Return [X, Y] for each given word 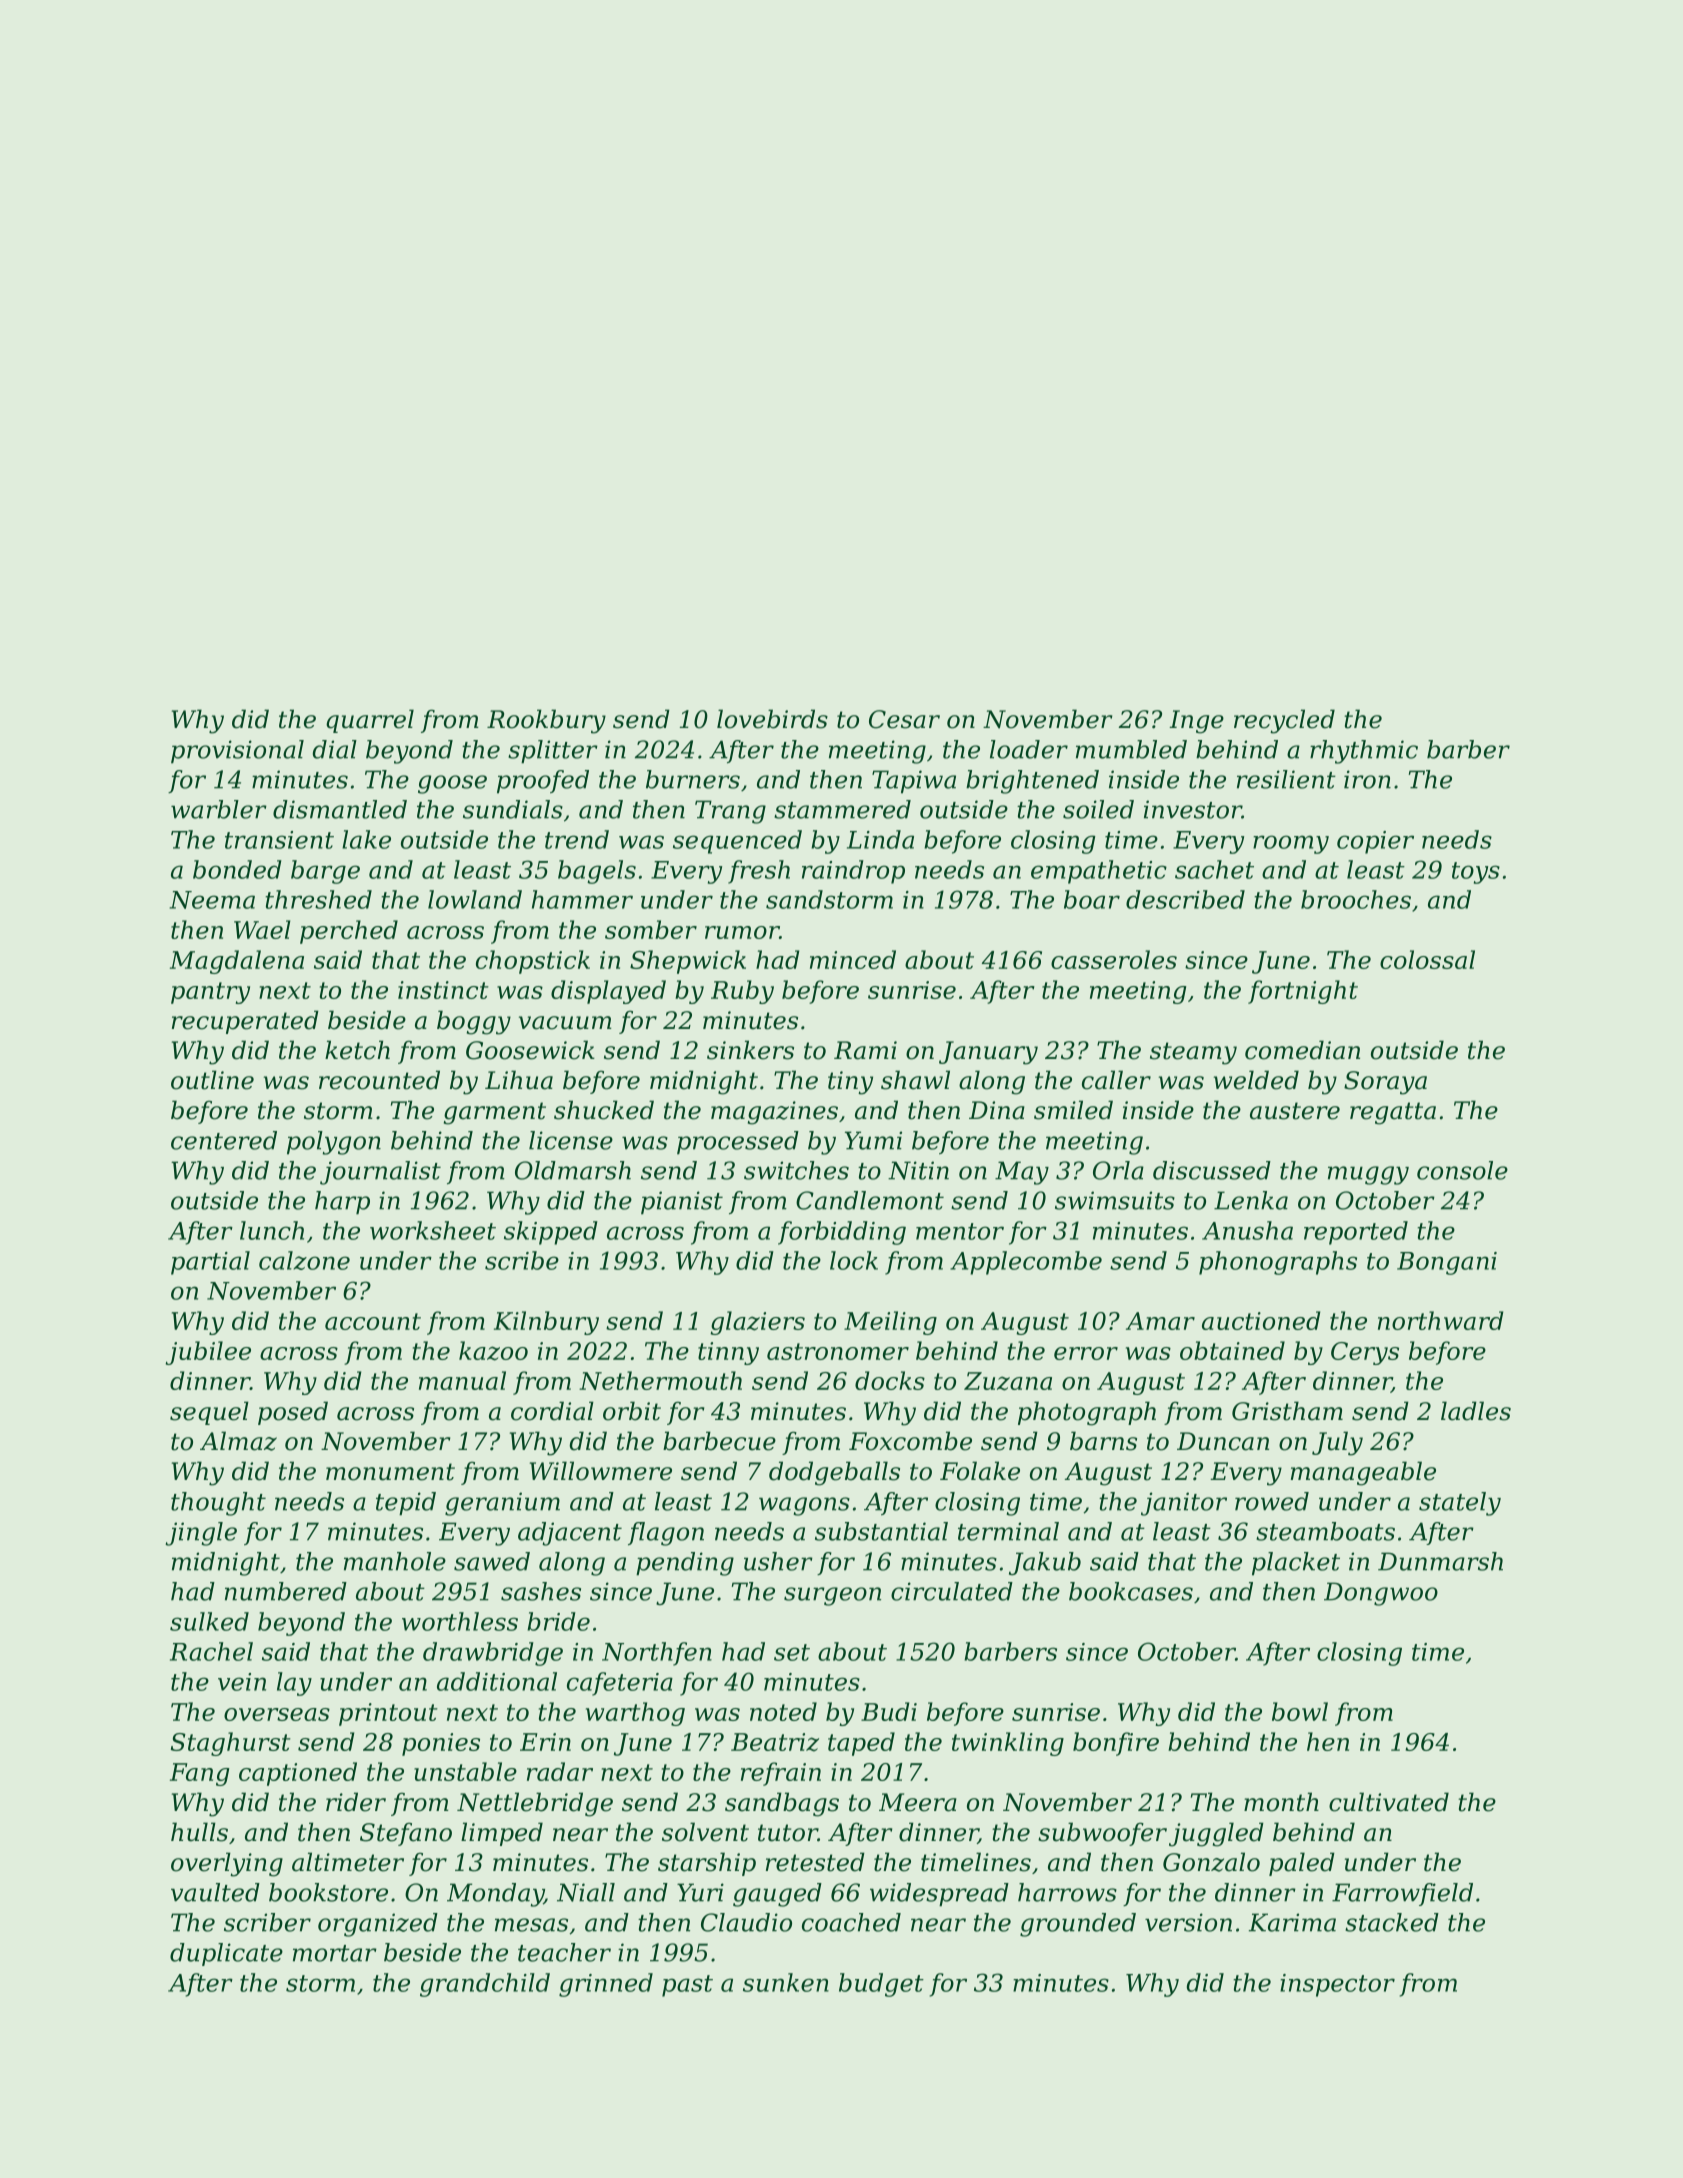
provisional [237, 752]
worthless [460, 1621]
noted [783, 1711]
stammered [842, 809]
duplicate [226, 1954]
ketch [357, 1050]
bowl [1300, 1711]
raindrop [853, 872]
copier [1375, 842]
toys [1476, 873]
